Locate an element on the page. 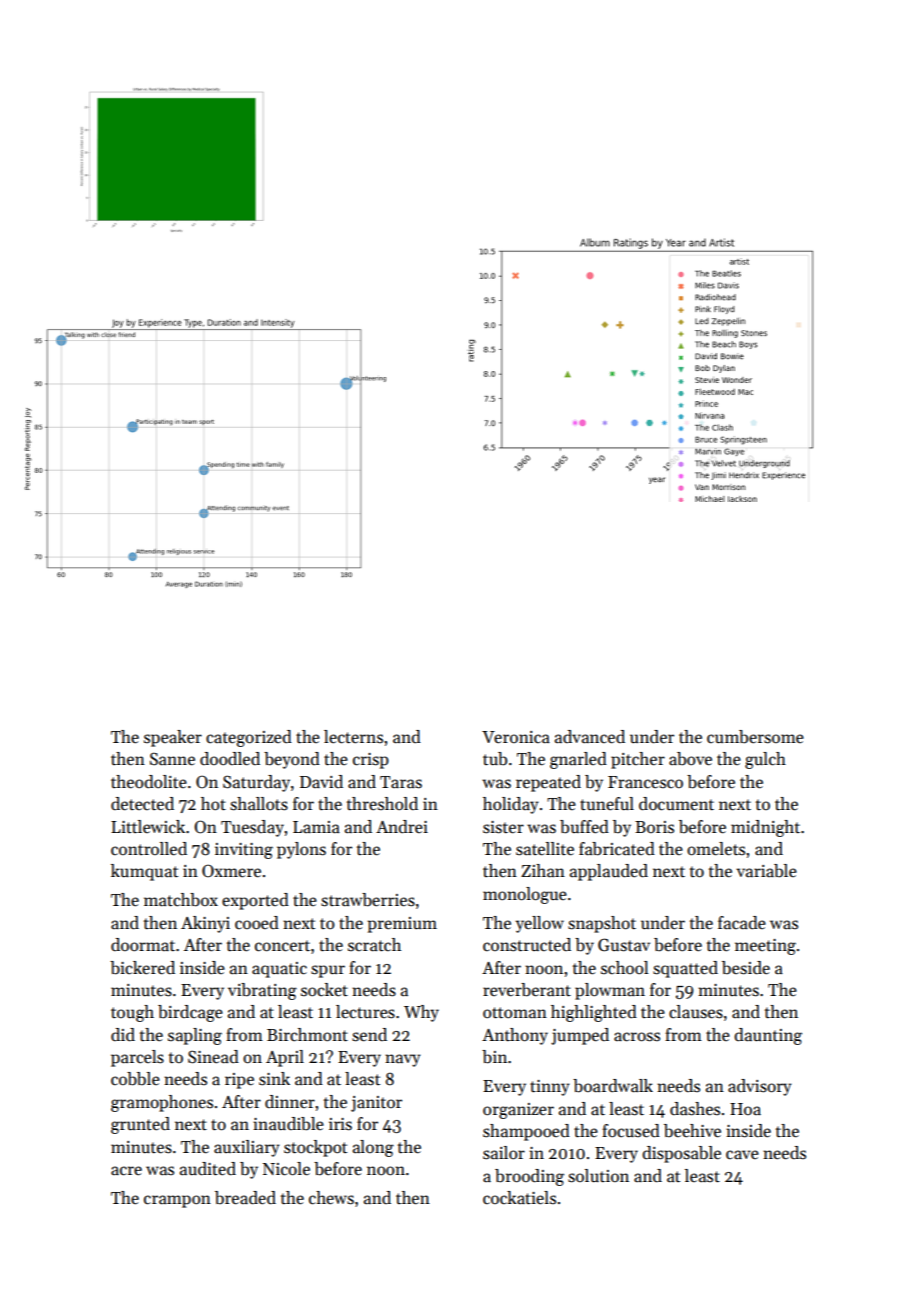 This document has width=924, height=1308. birdcage is located at coordinates (190, 1013).
